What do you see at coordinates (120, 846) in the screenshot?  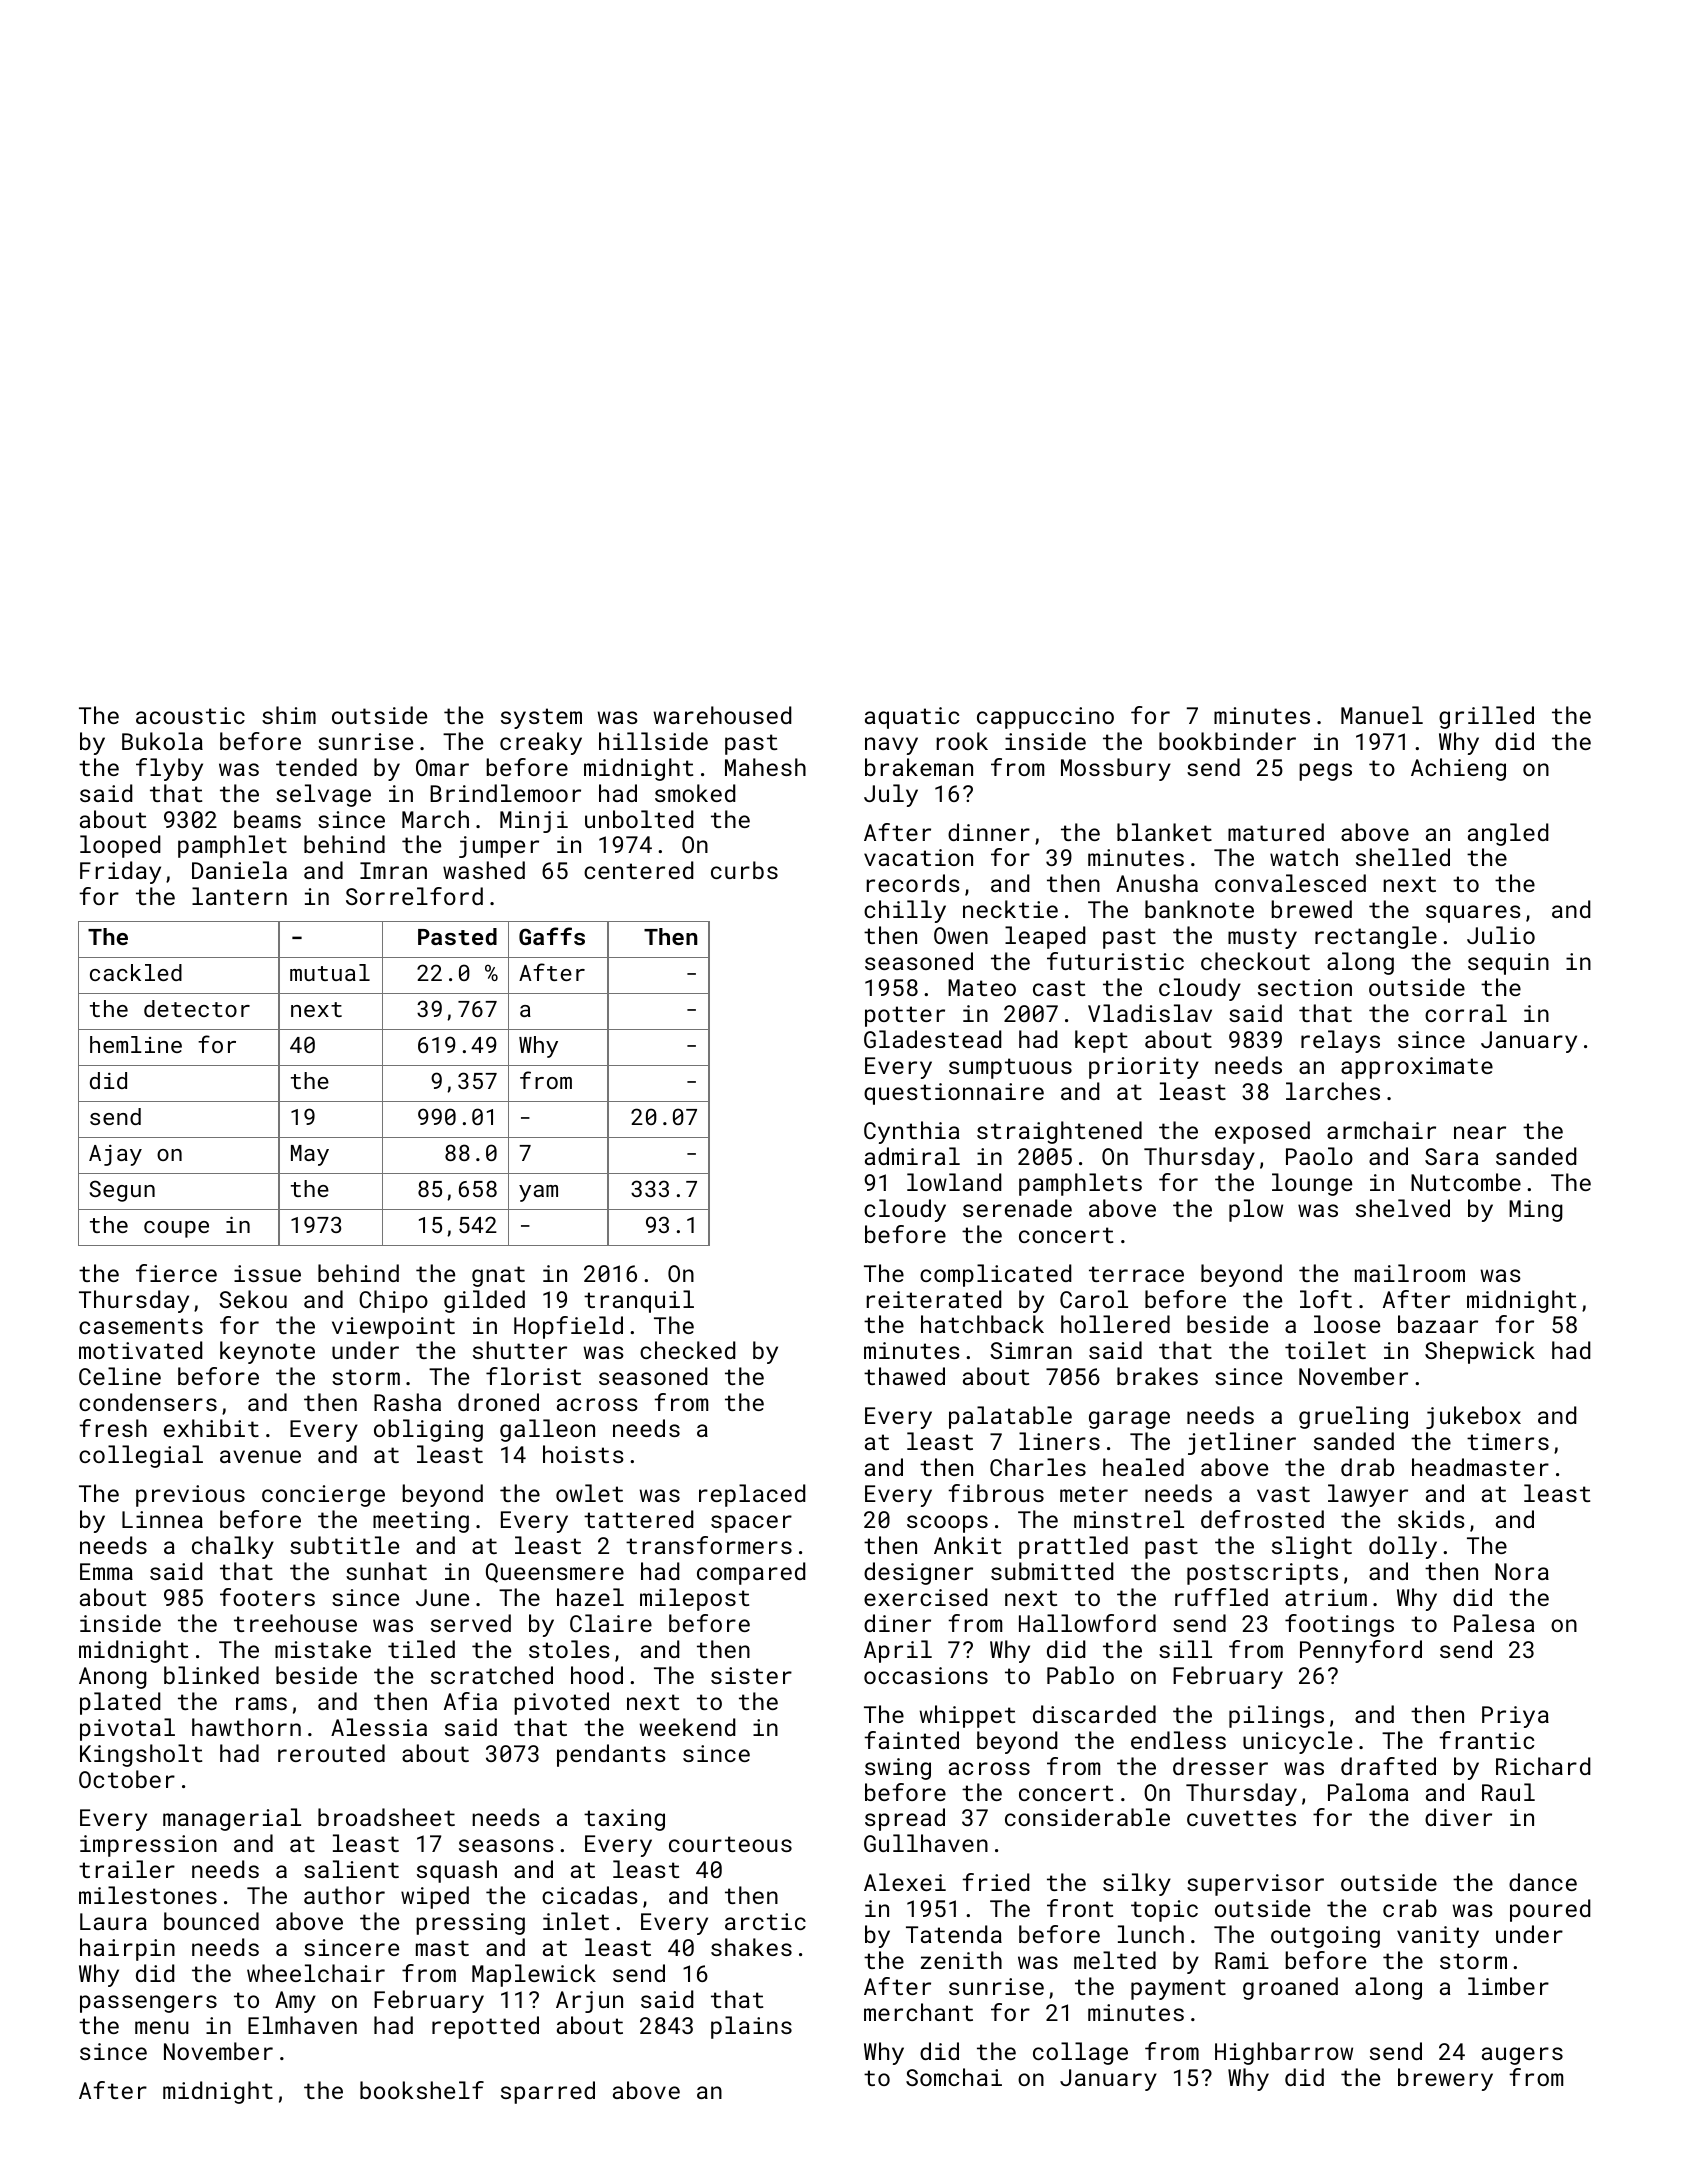 I see `looped` at bounding box center [120, 846].
